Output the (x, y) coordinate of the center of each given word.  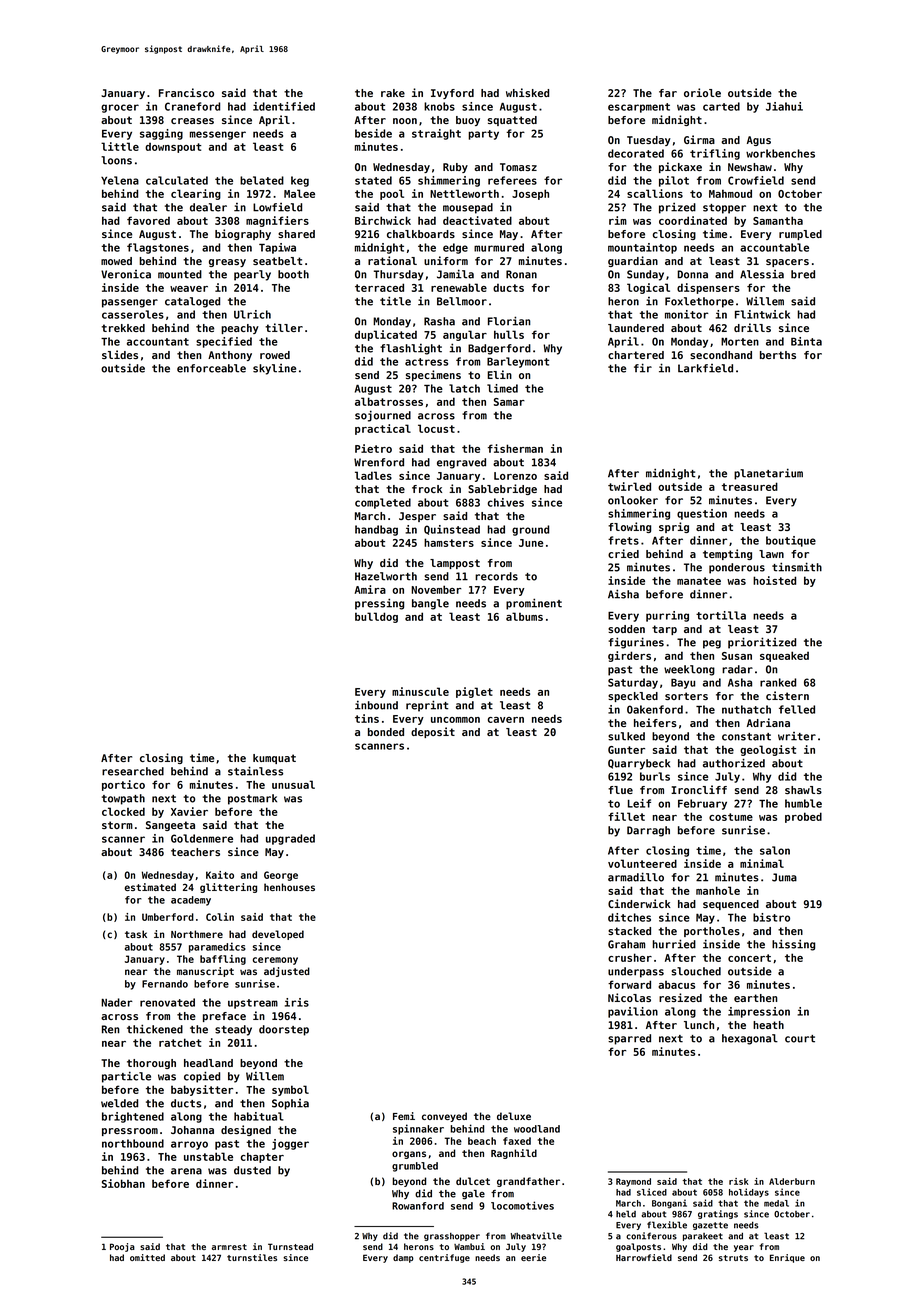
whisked (527, 92)
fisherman (515, 448)
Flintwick (762, 314)
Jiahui (784, 106)
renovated (167, 1002)
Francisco (186, 92)
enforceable (211, 368)
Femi (404, 1116)
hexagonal (750, 1039)
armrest (229, 1247)
